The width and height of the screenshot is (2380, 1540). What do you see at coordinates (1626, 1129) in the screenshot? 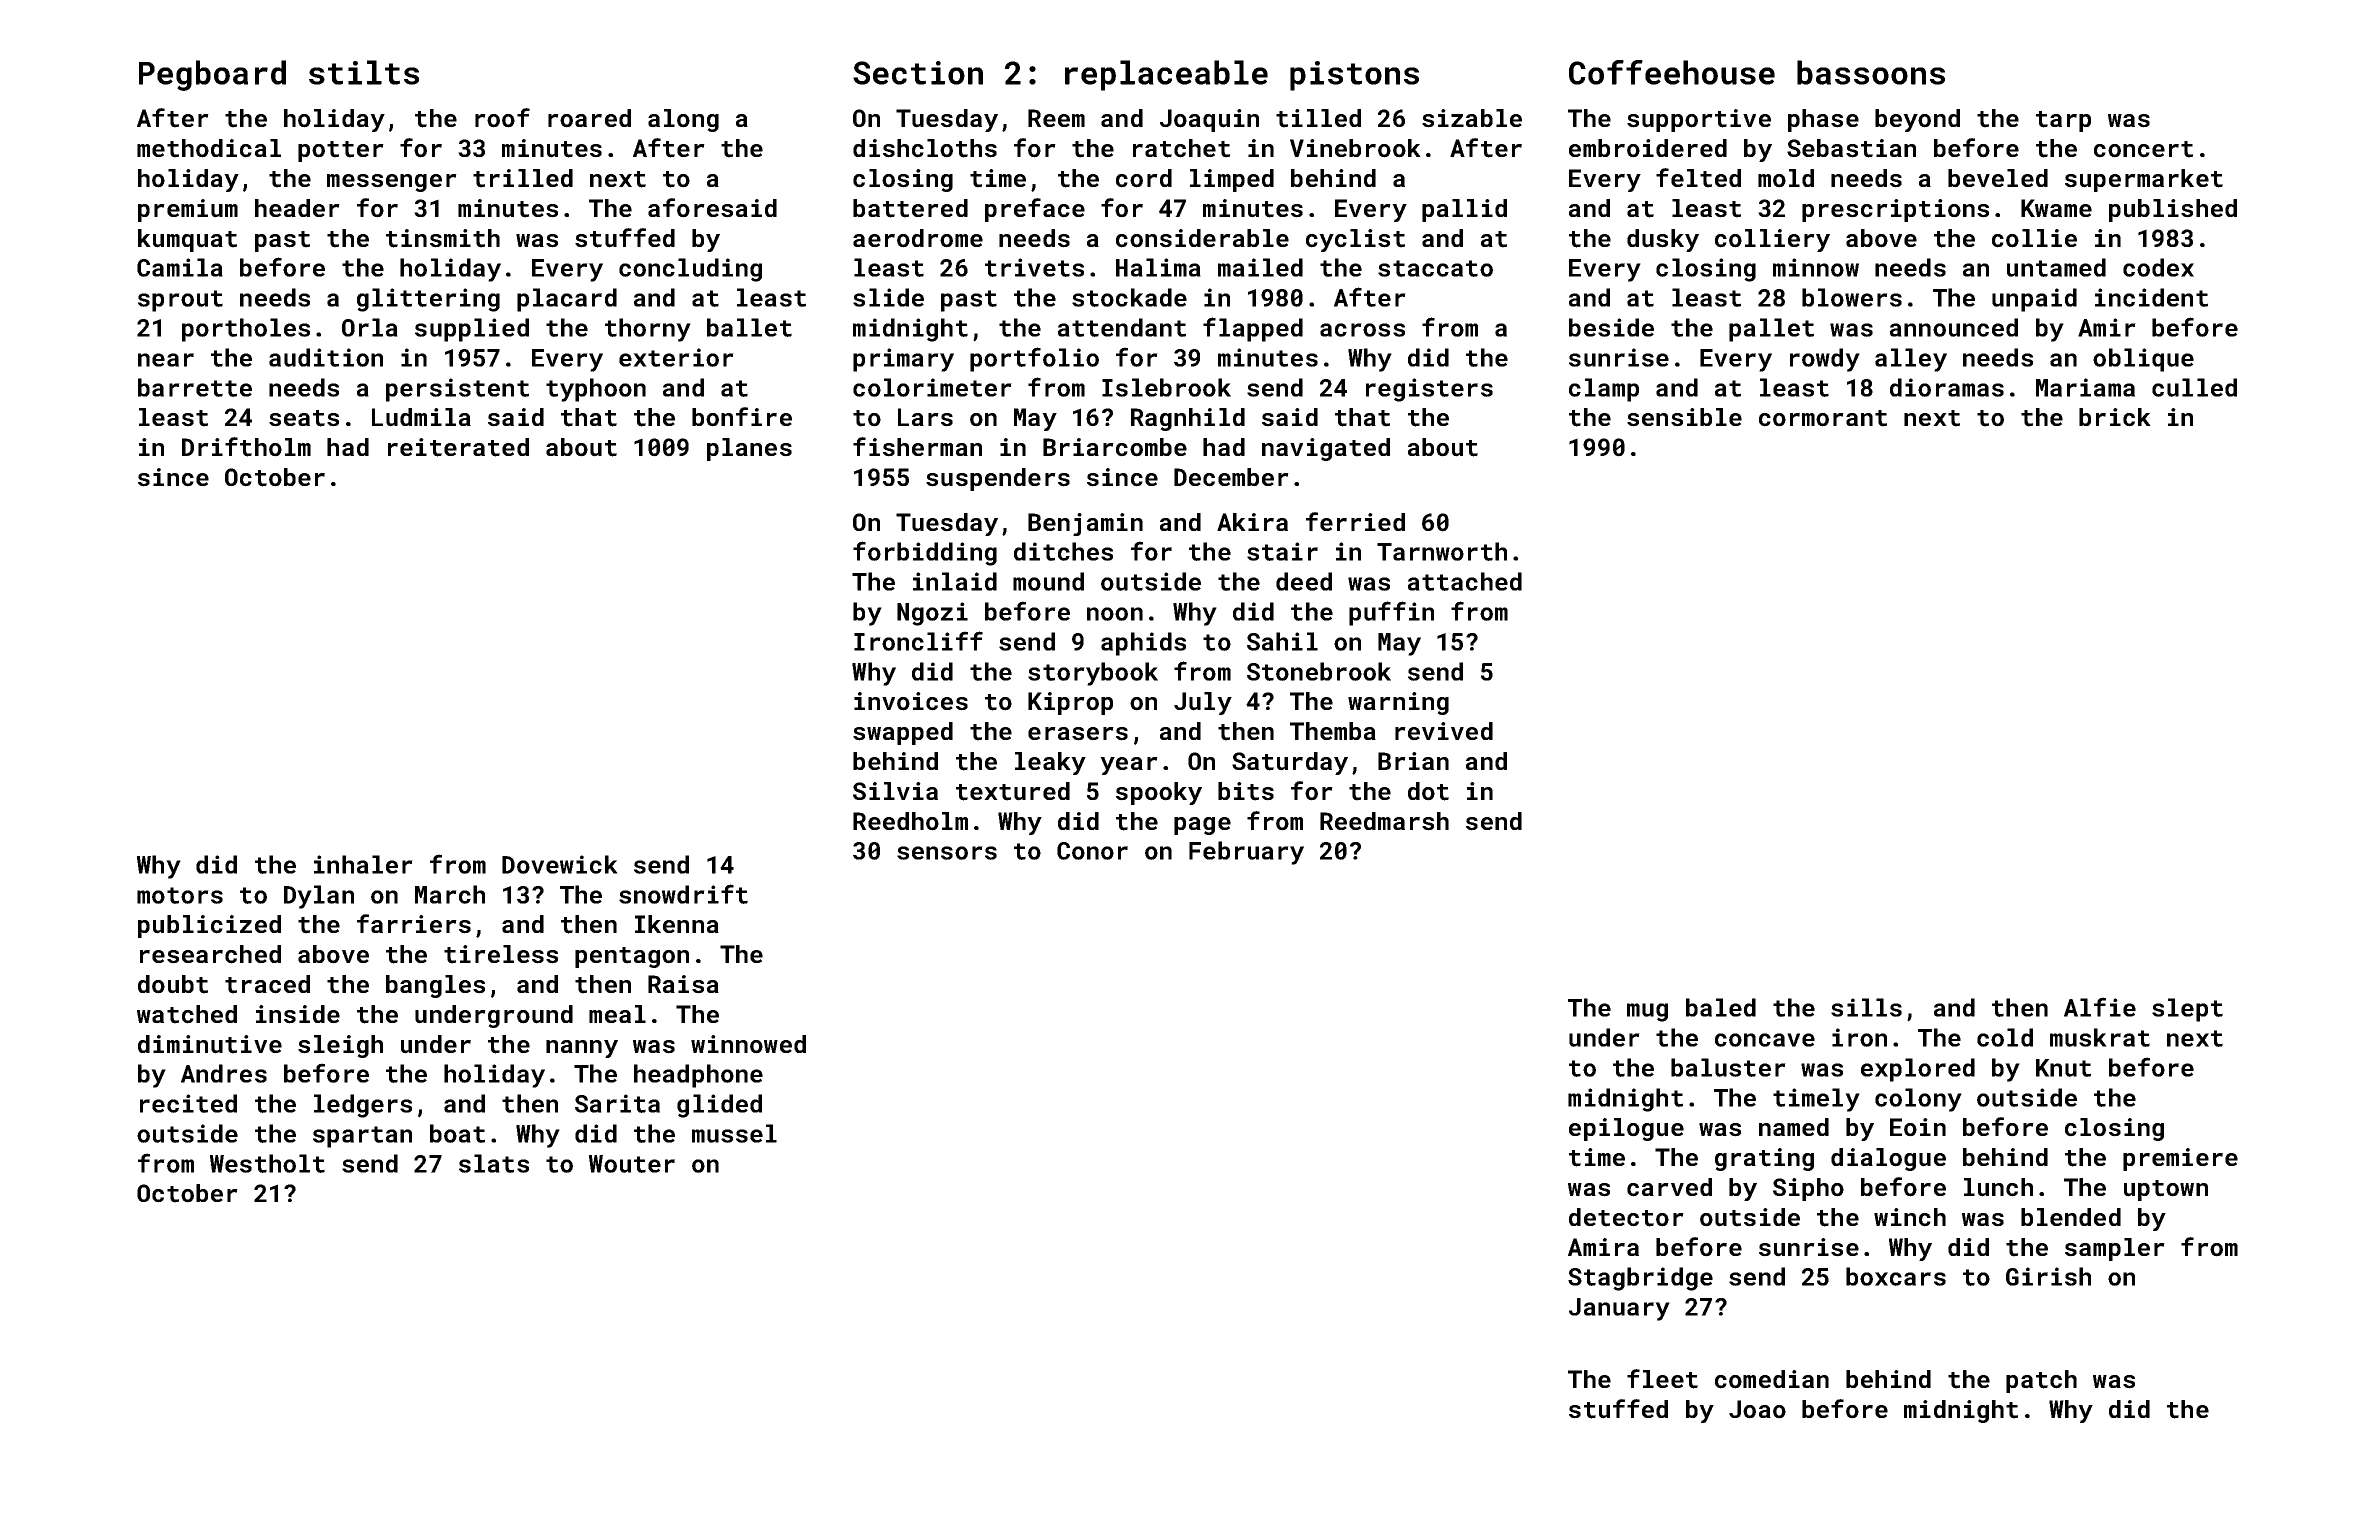
I see `epilogue` at bounding box center [1626, 1129].
